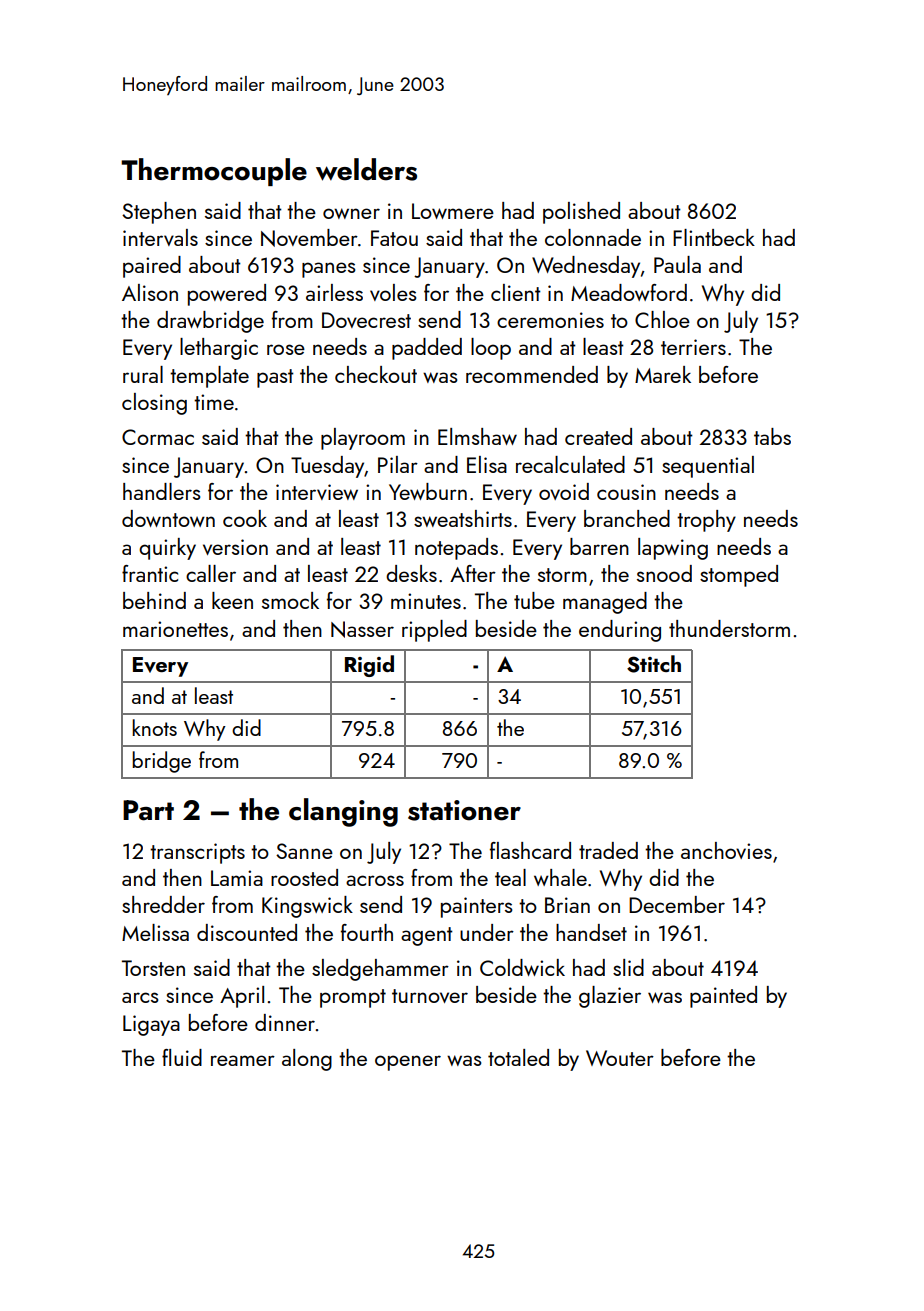 This document has width=924, height=1311. I want to click on Flintbeck, so click(714, 237).
